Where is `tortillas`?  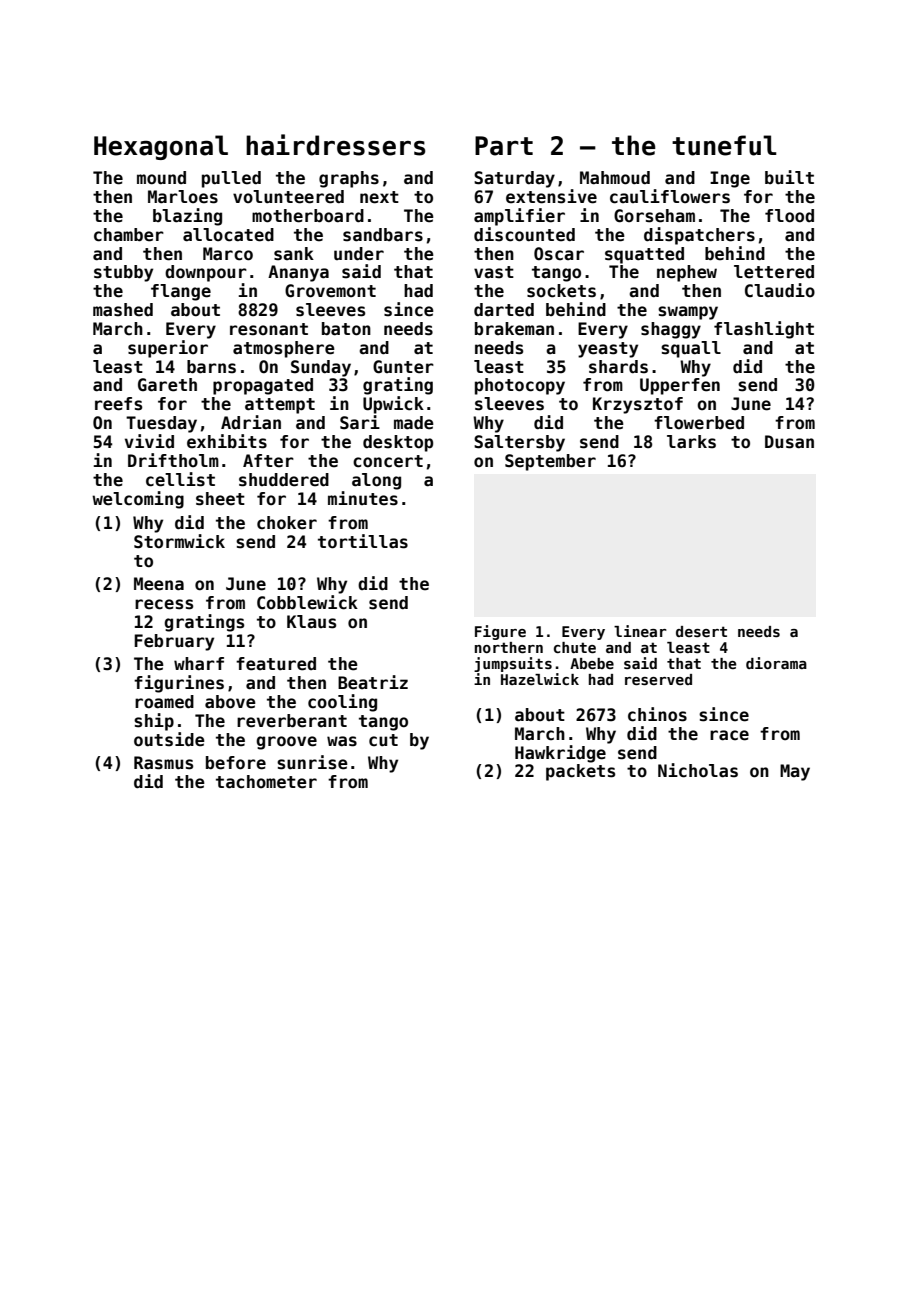 tortillas is located at coordinates (363, 541).
